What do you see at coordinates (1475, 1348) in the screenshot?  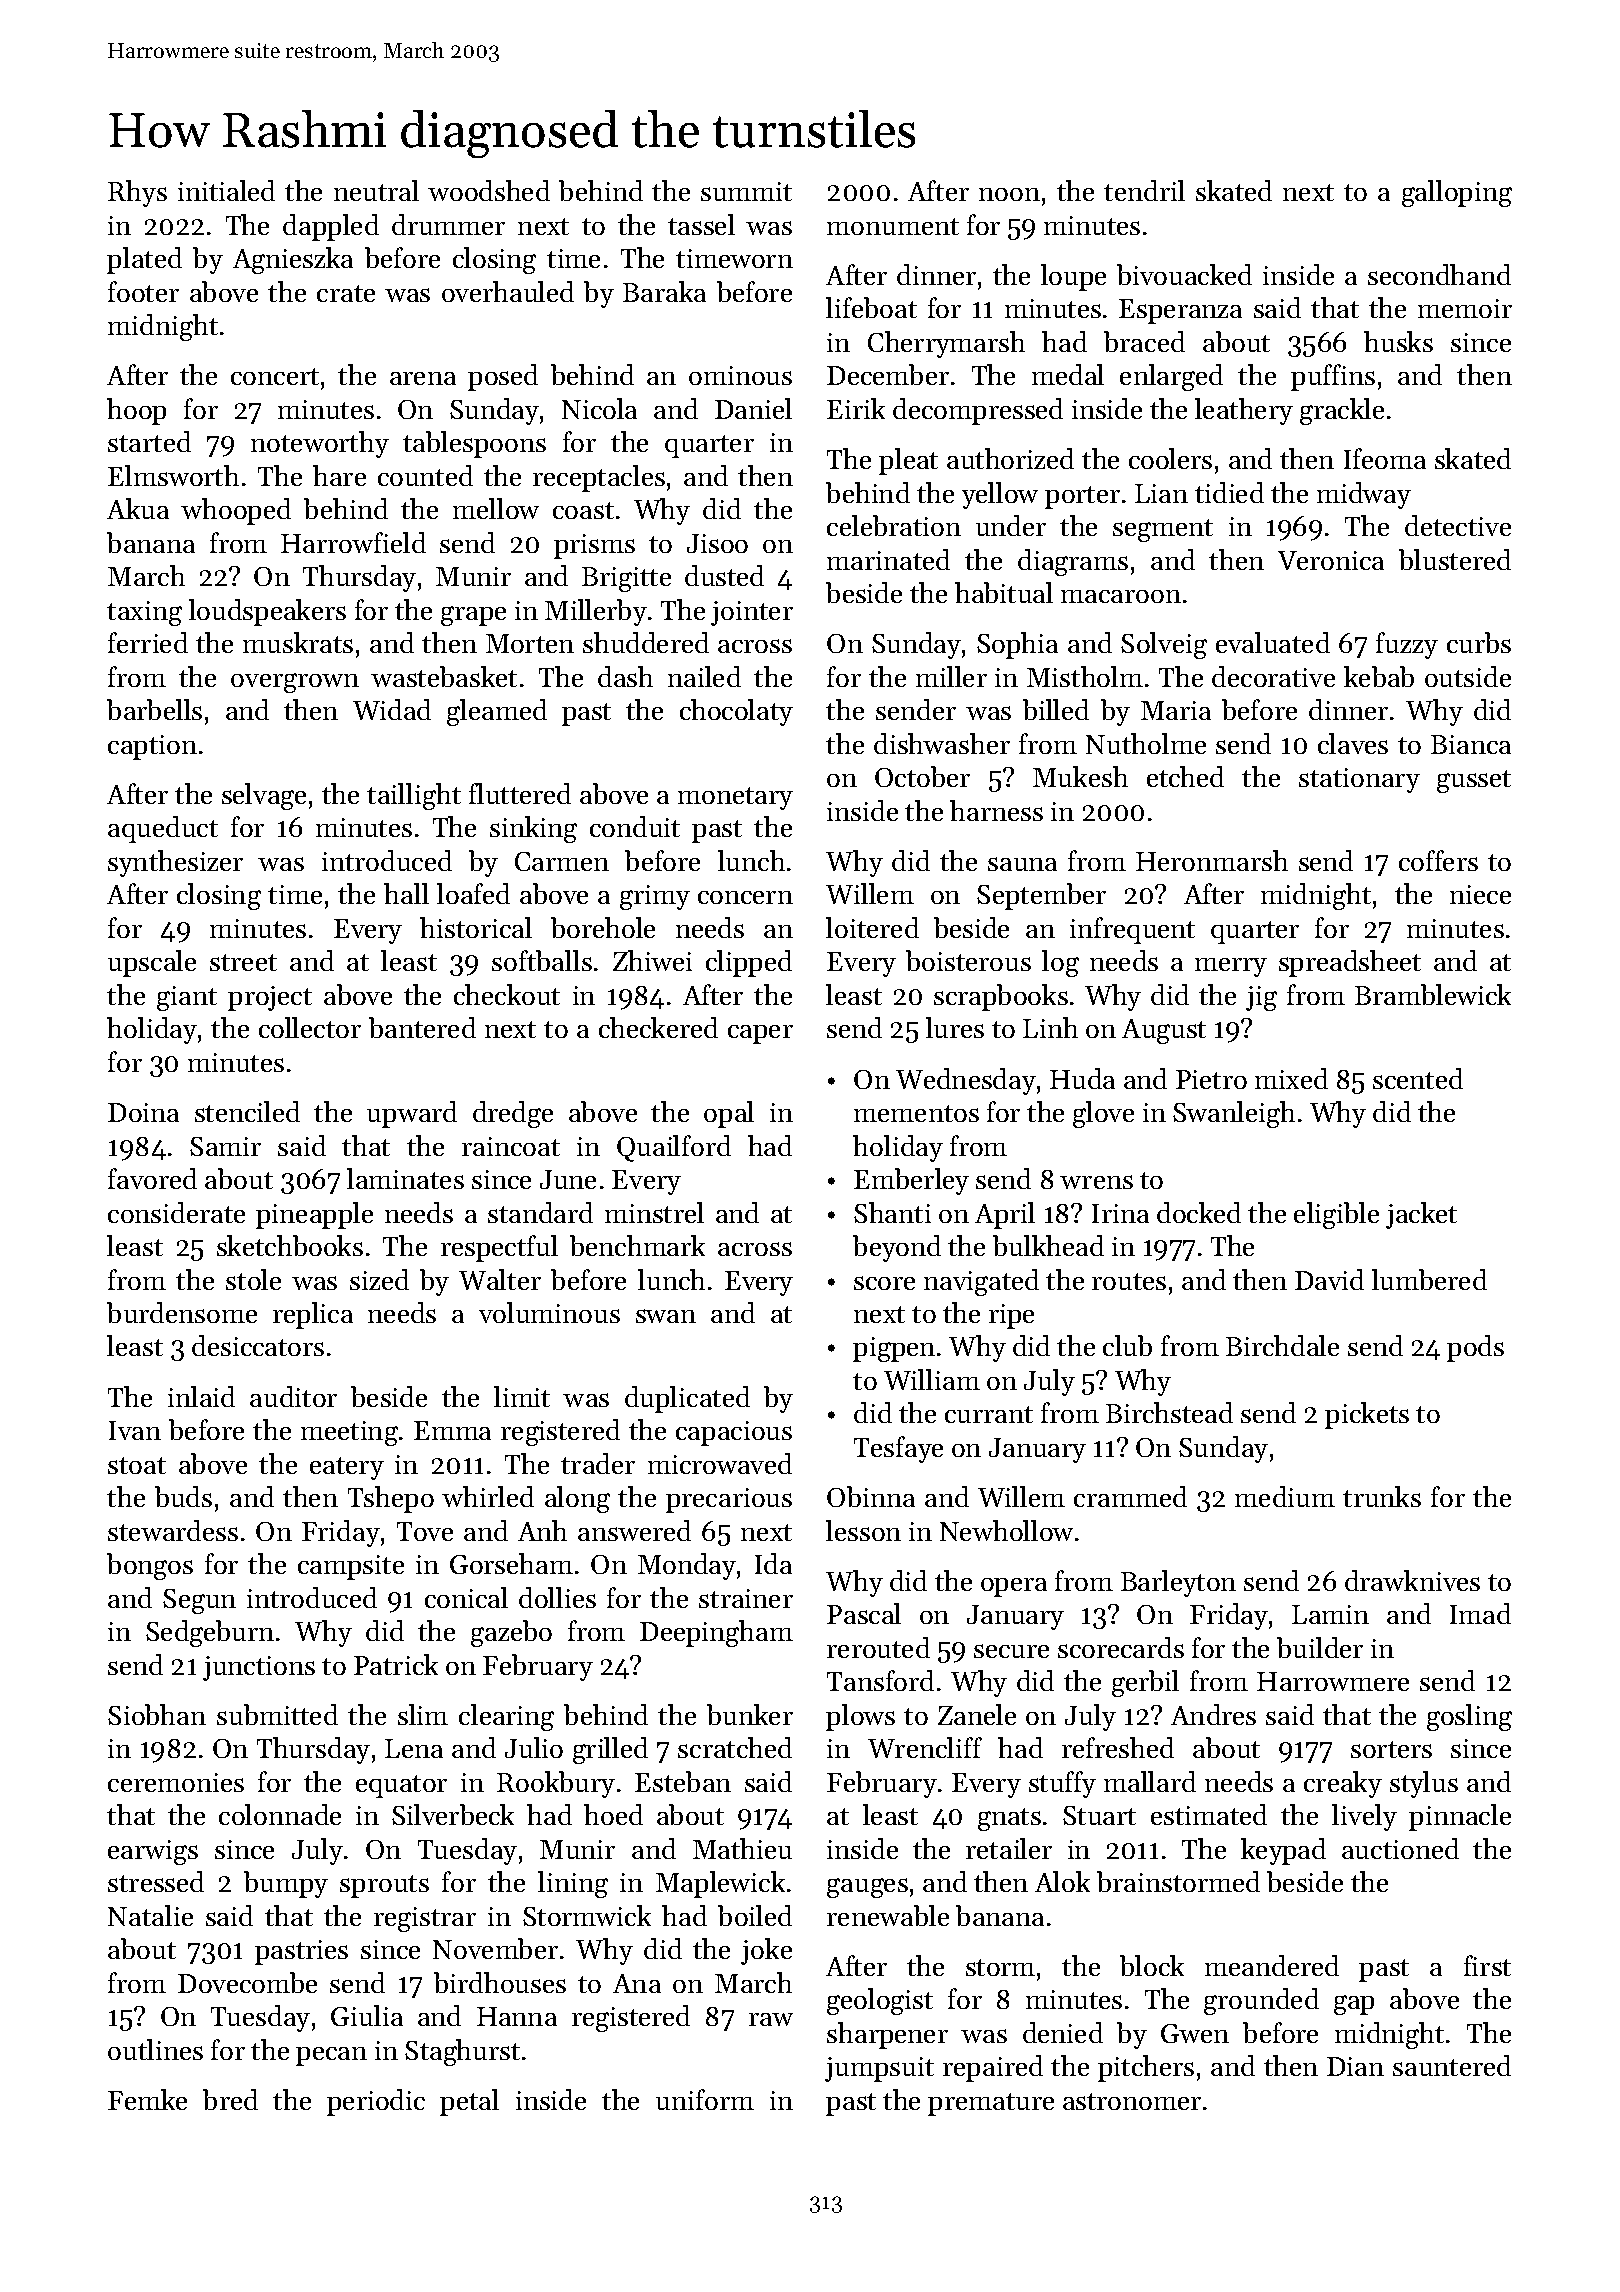 I see `pods` at bounding box center [1475, 1348].
